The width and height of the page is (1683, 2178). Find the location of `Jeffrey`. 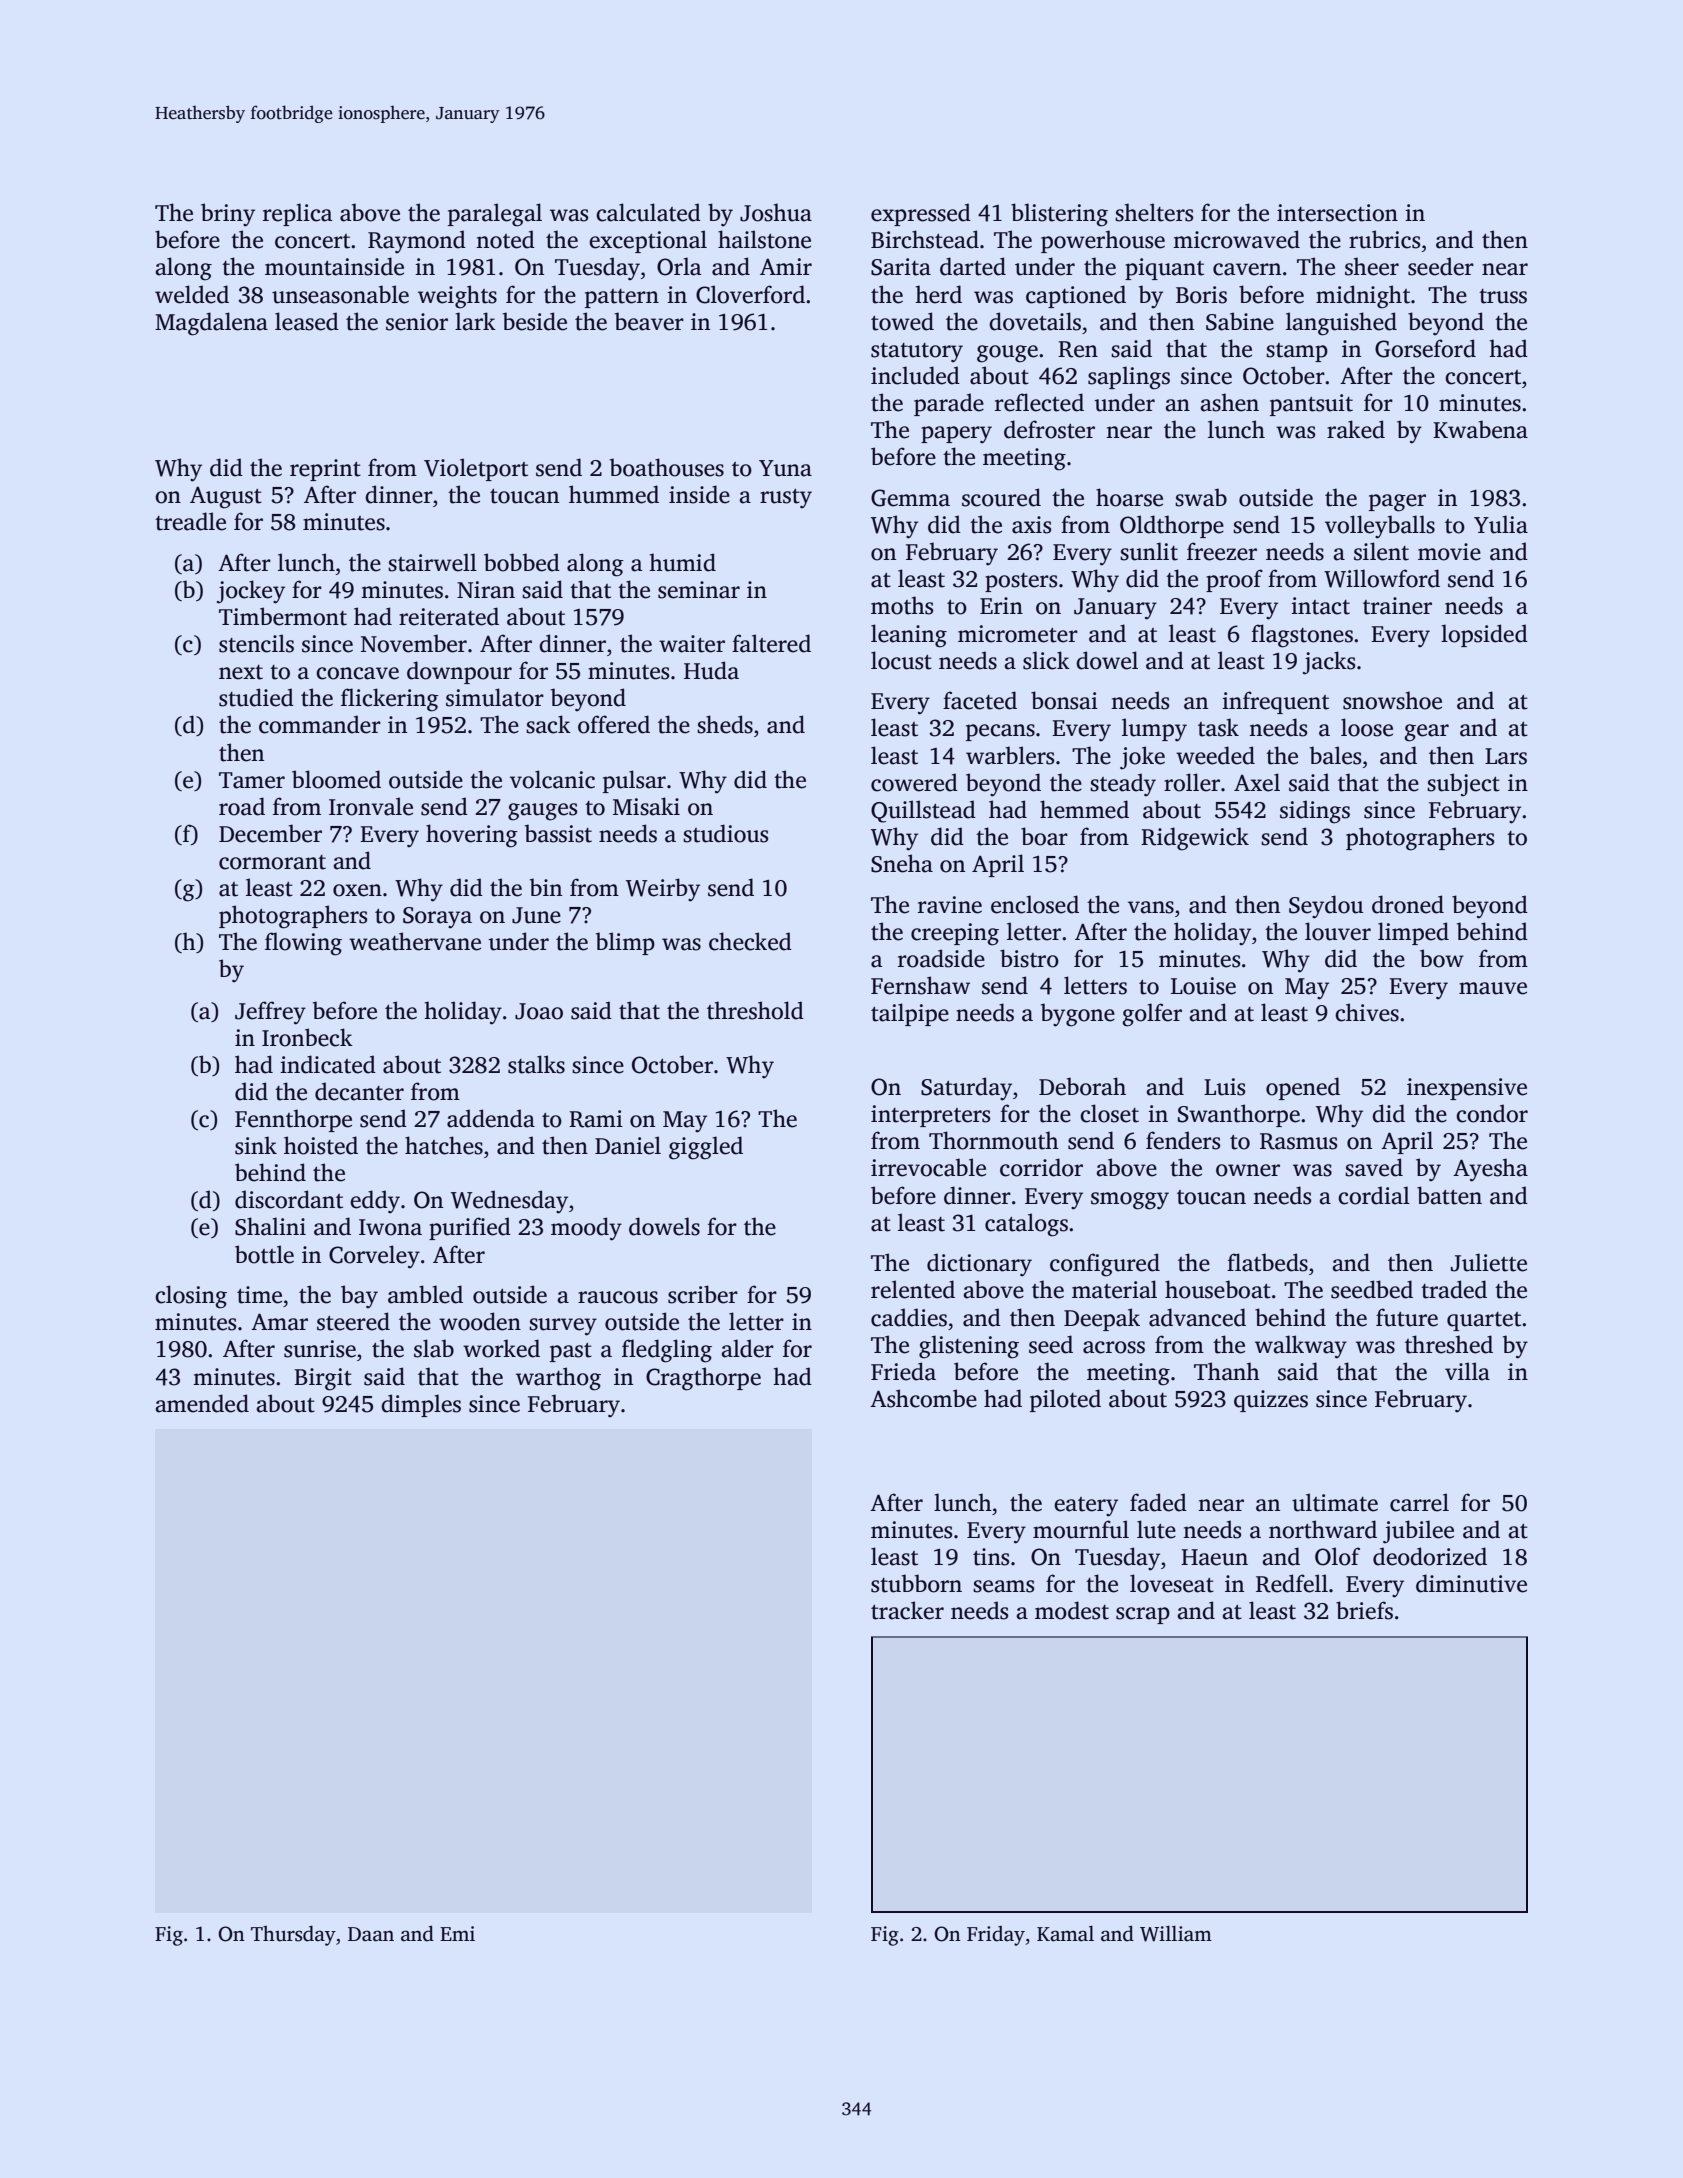

Jeffrey is located at coordinates (270, 1013).
